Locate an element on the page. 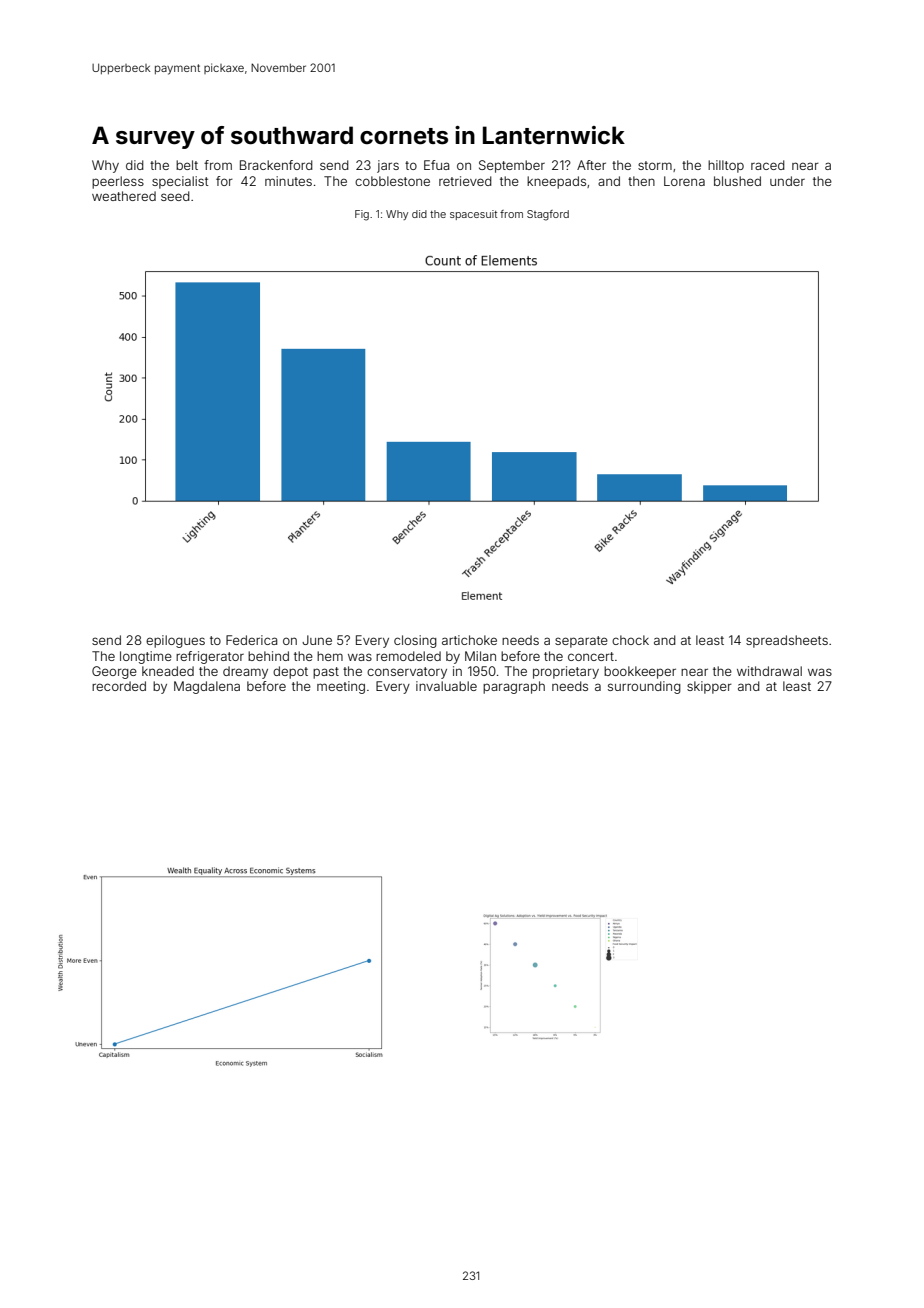 This document has width=924, height=1308. Brackenford is located at coordinates (276, 165).
